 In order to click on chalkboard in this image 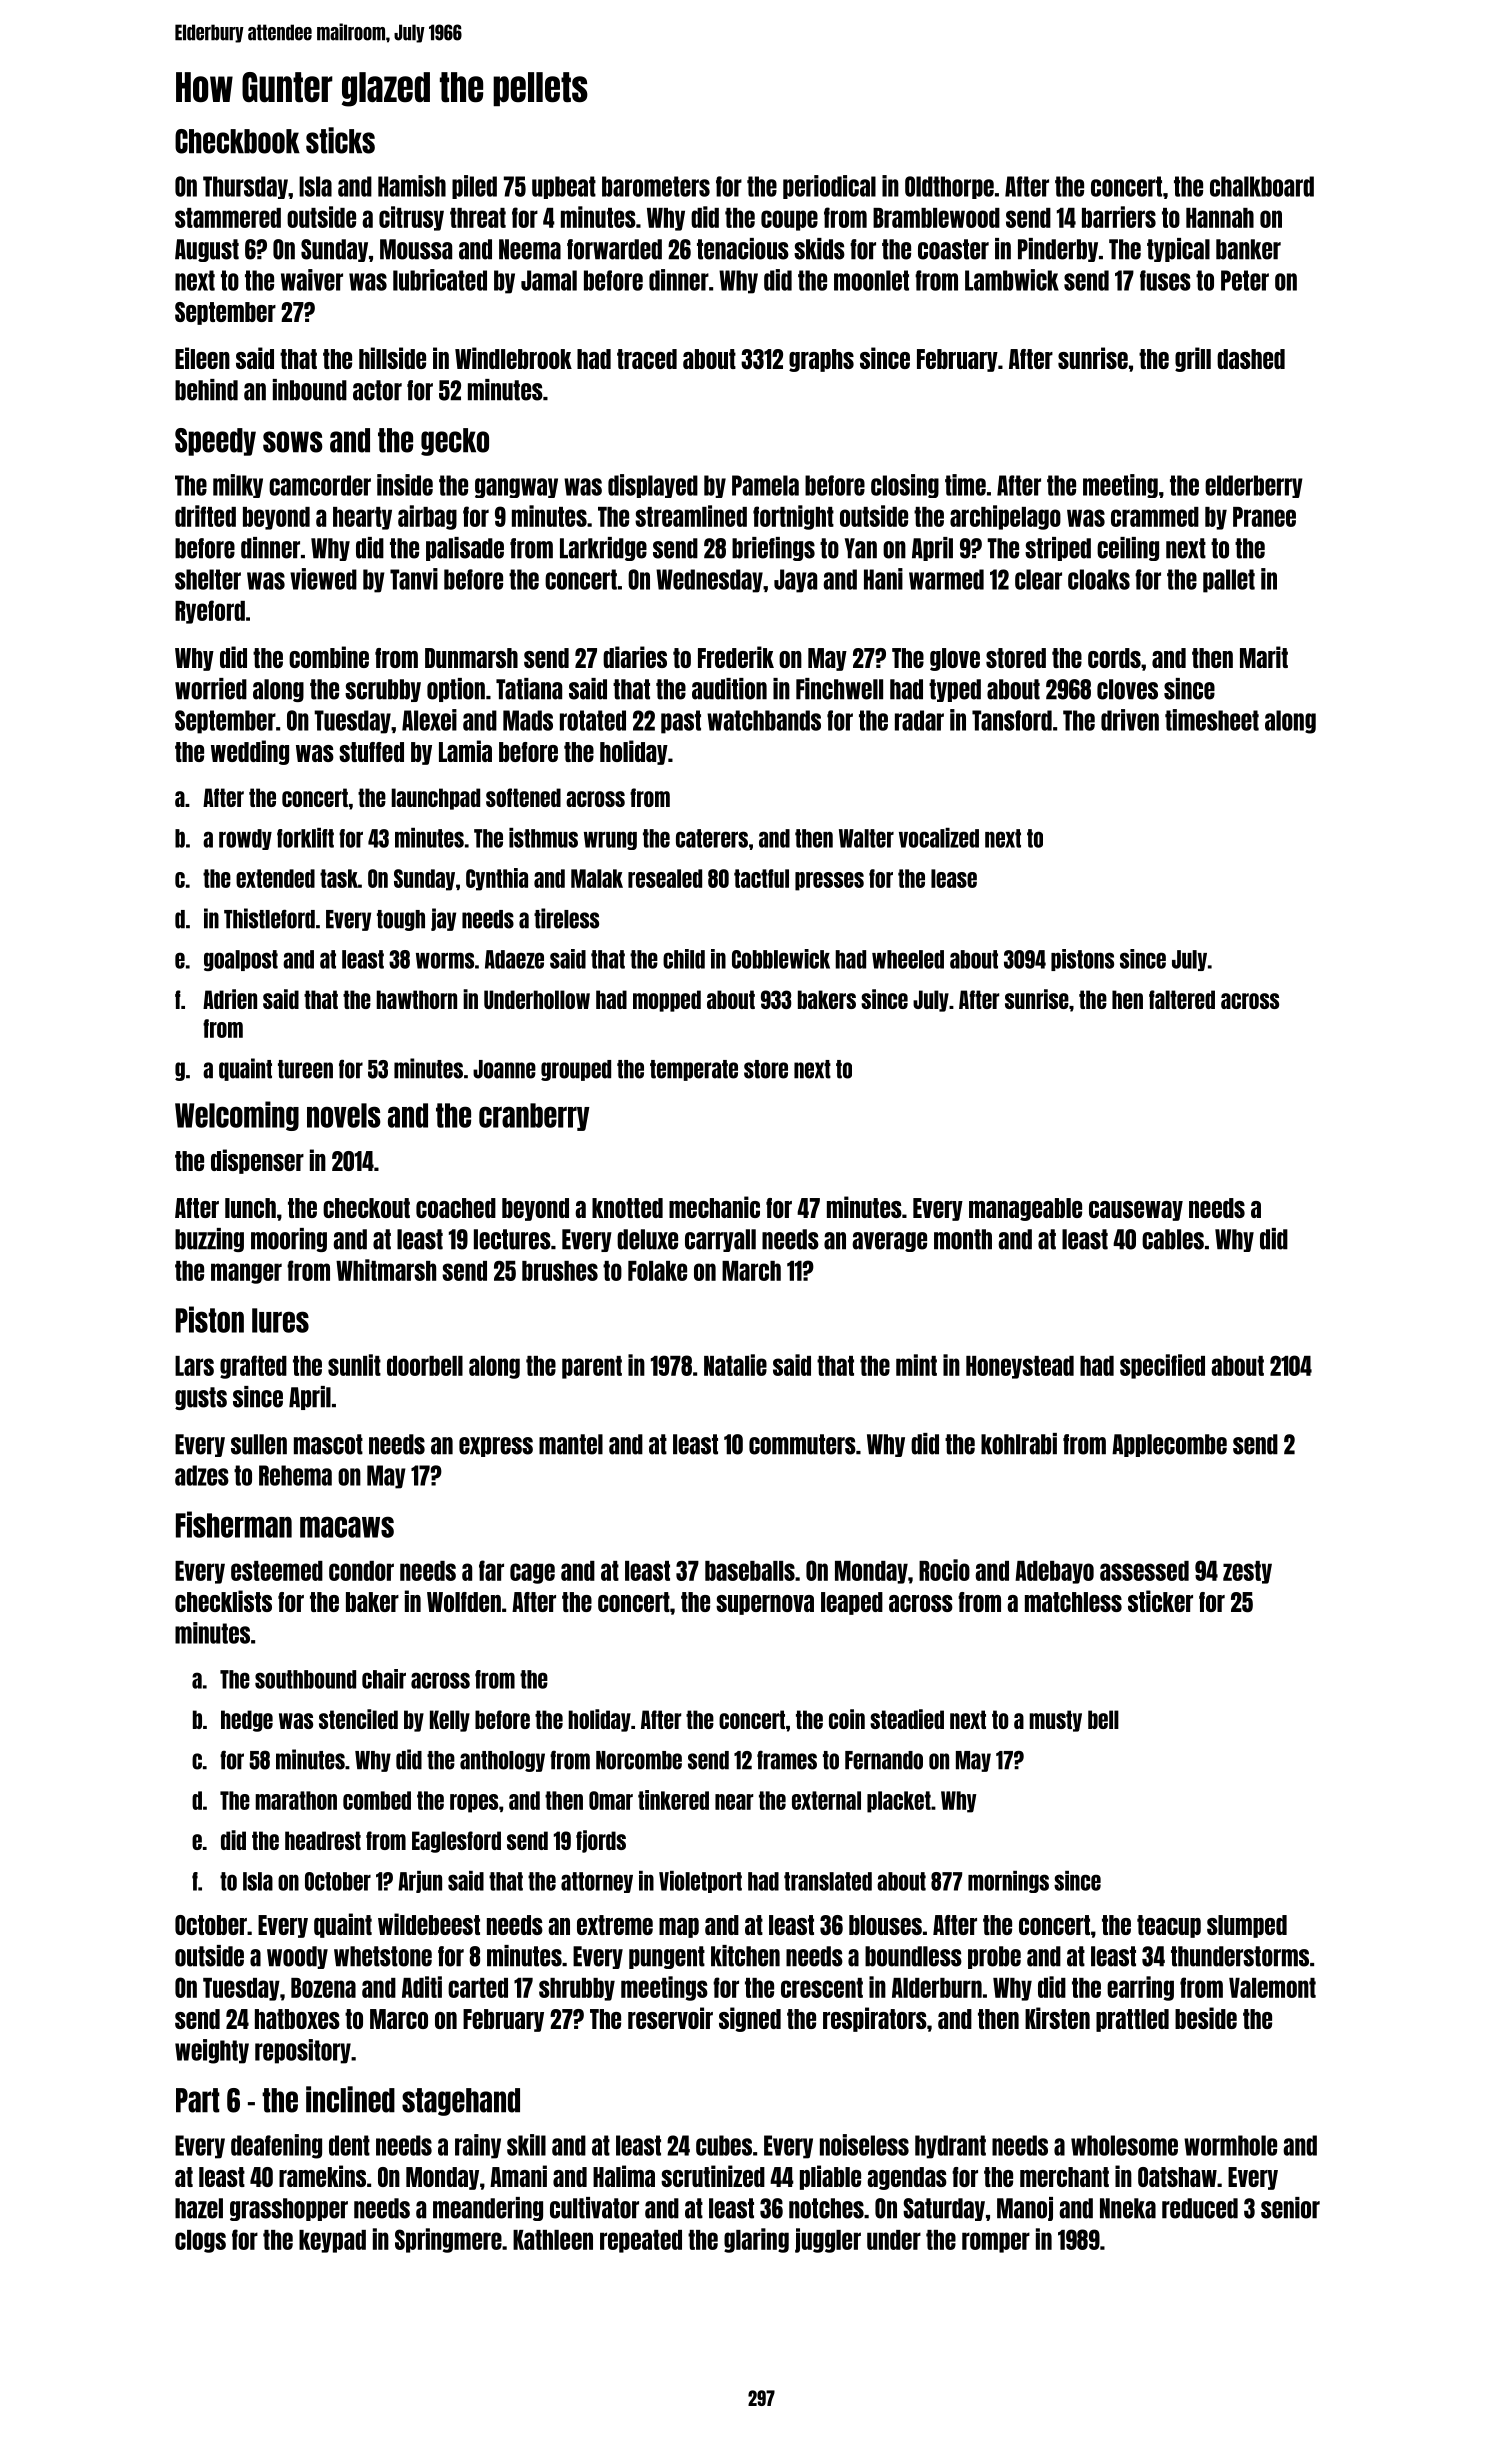, I will do `click(1262, 186)`.
